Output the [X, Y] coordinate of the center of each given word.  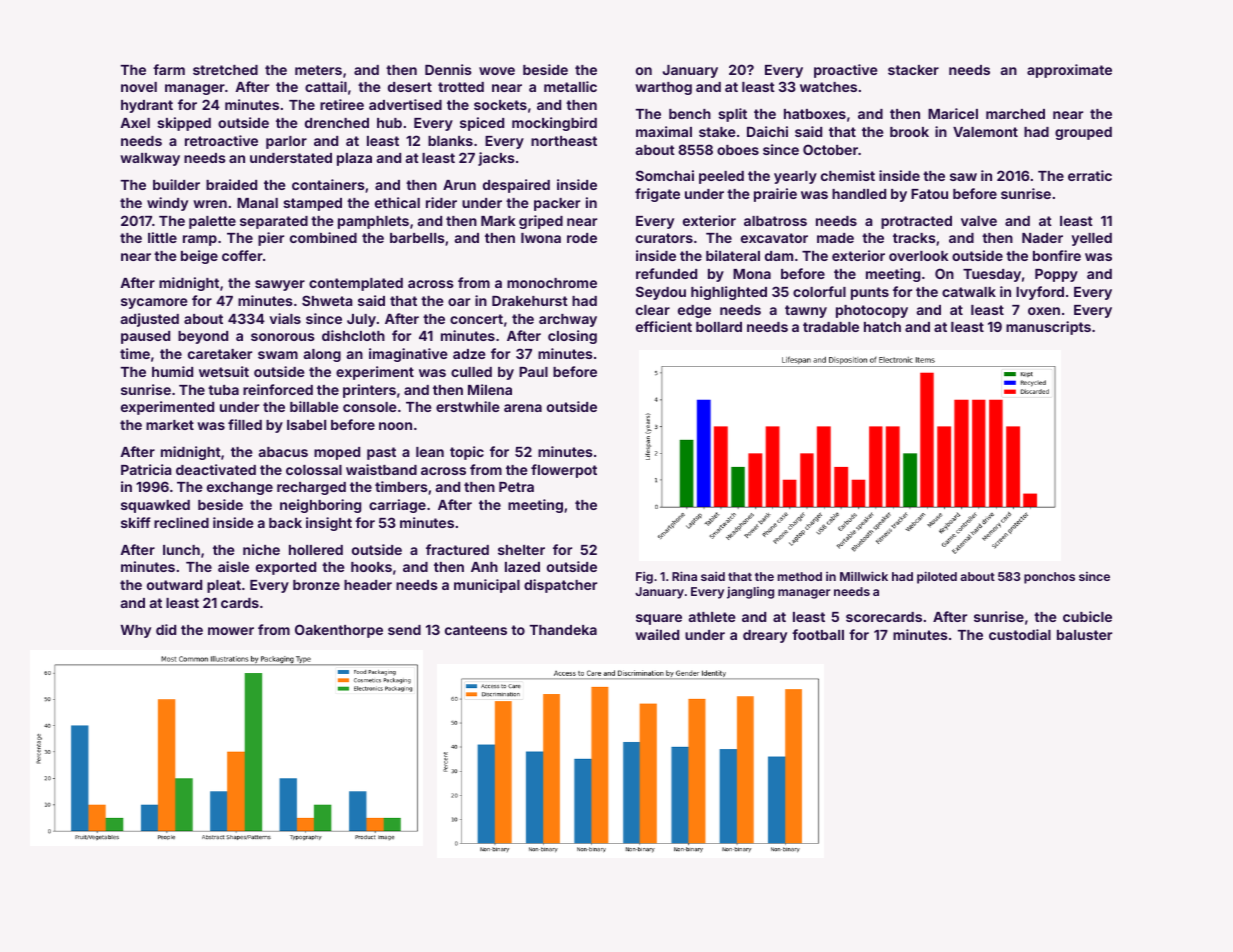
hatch [882, 327]
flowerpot [564, 471]
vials [285, 318]
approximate [1069, 71]
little [162, 237]
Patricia [146, 469]
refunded [666, 273]
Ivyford [1040, 293]
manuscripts [1048, 328]
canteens [476, 630]
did [166, 629]
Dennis [448, 69]
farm [169, 69]
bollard [719, 327]
